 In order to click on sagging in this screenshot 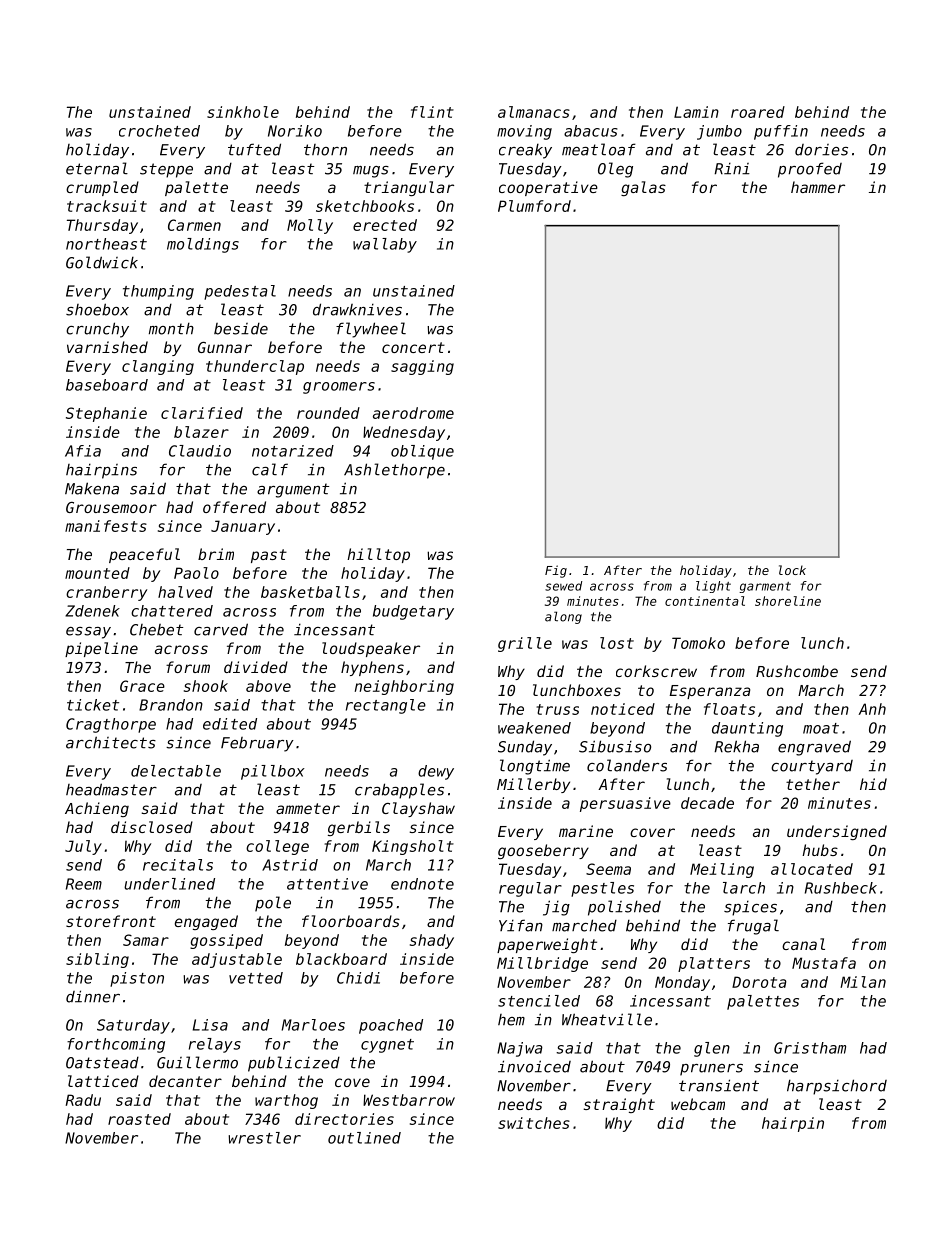, I will do `click(422, 367)`.
